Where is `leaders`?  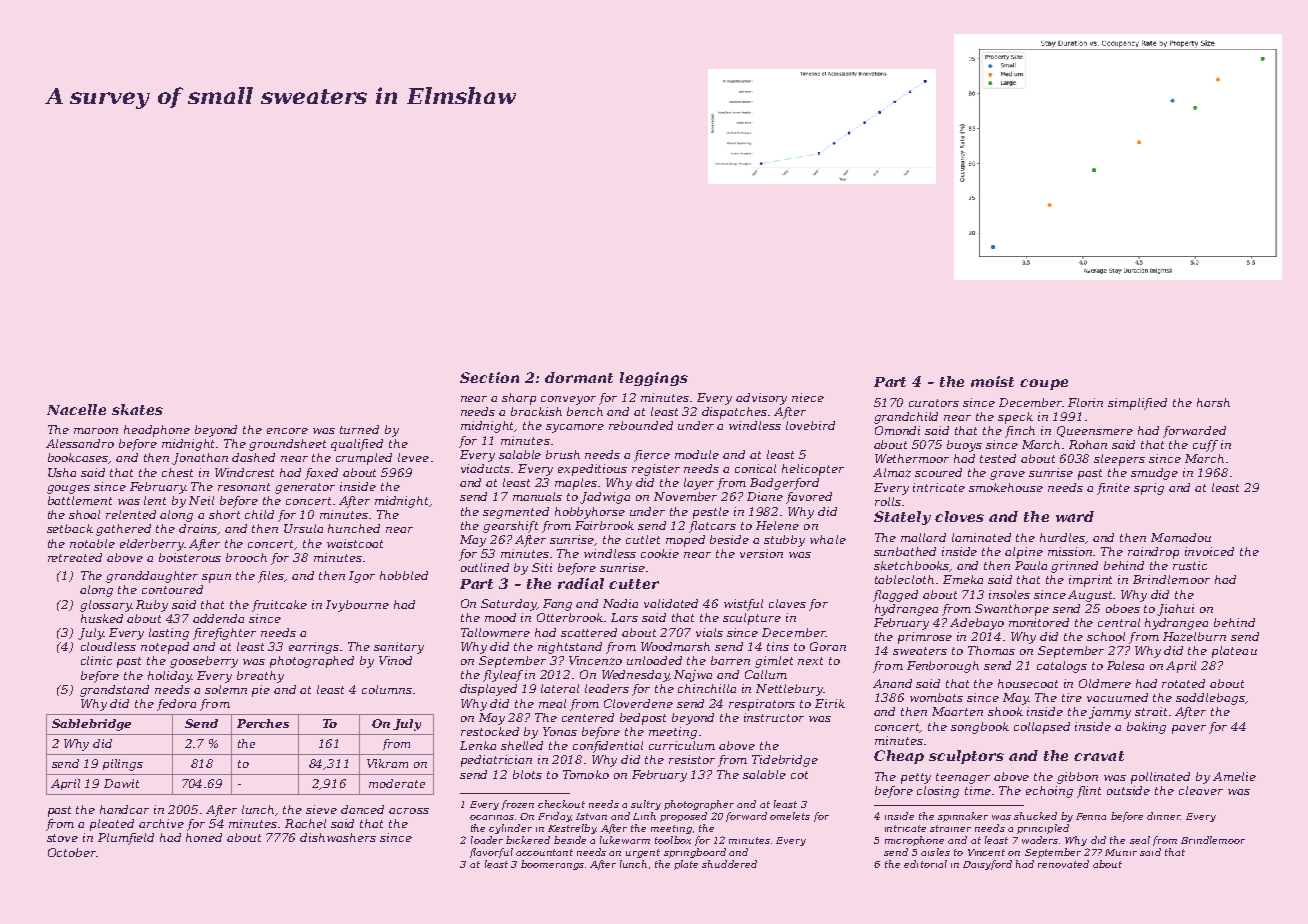
leaders is located at coordinates (607, 688).
